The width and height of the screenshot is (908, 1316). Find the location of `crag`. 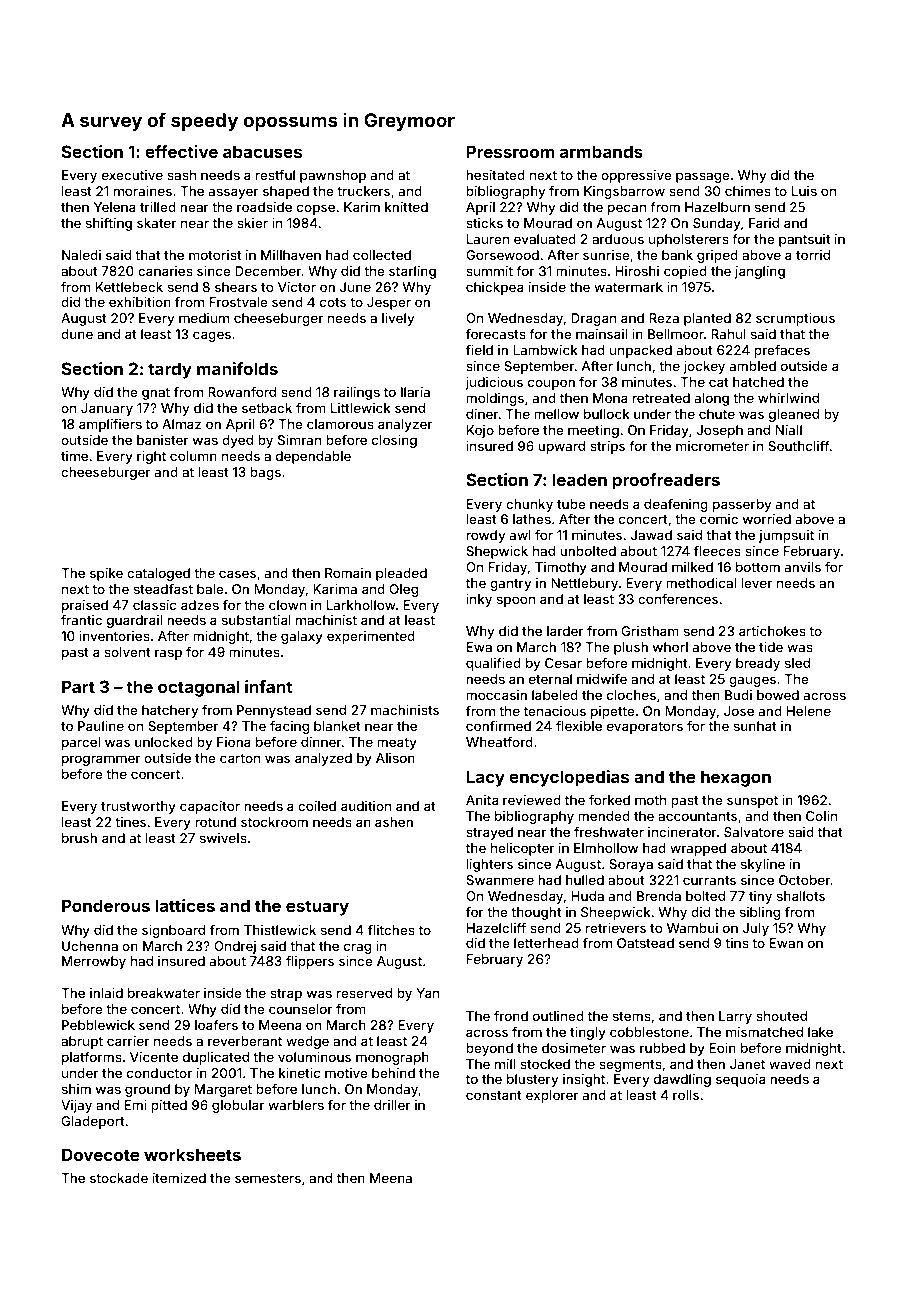

crag is located at coordinates (357, 948).
